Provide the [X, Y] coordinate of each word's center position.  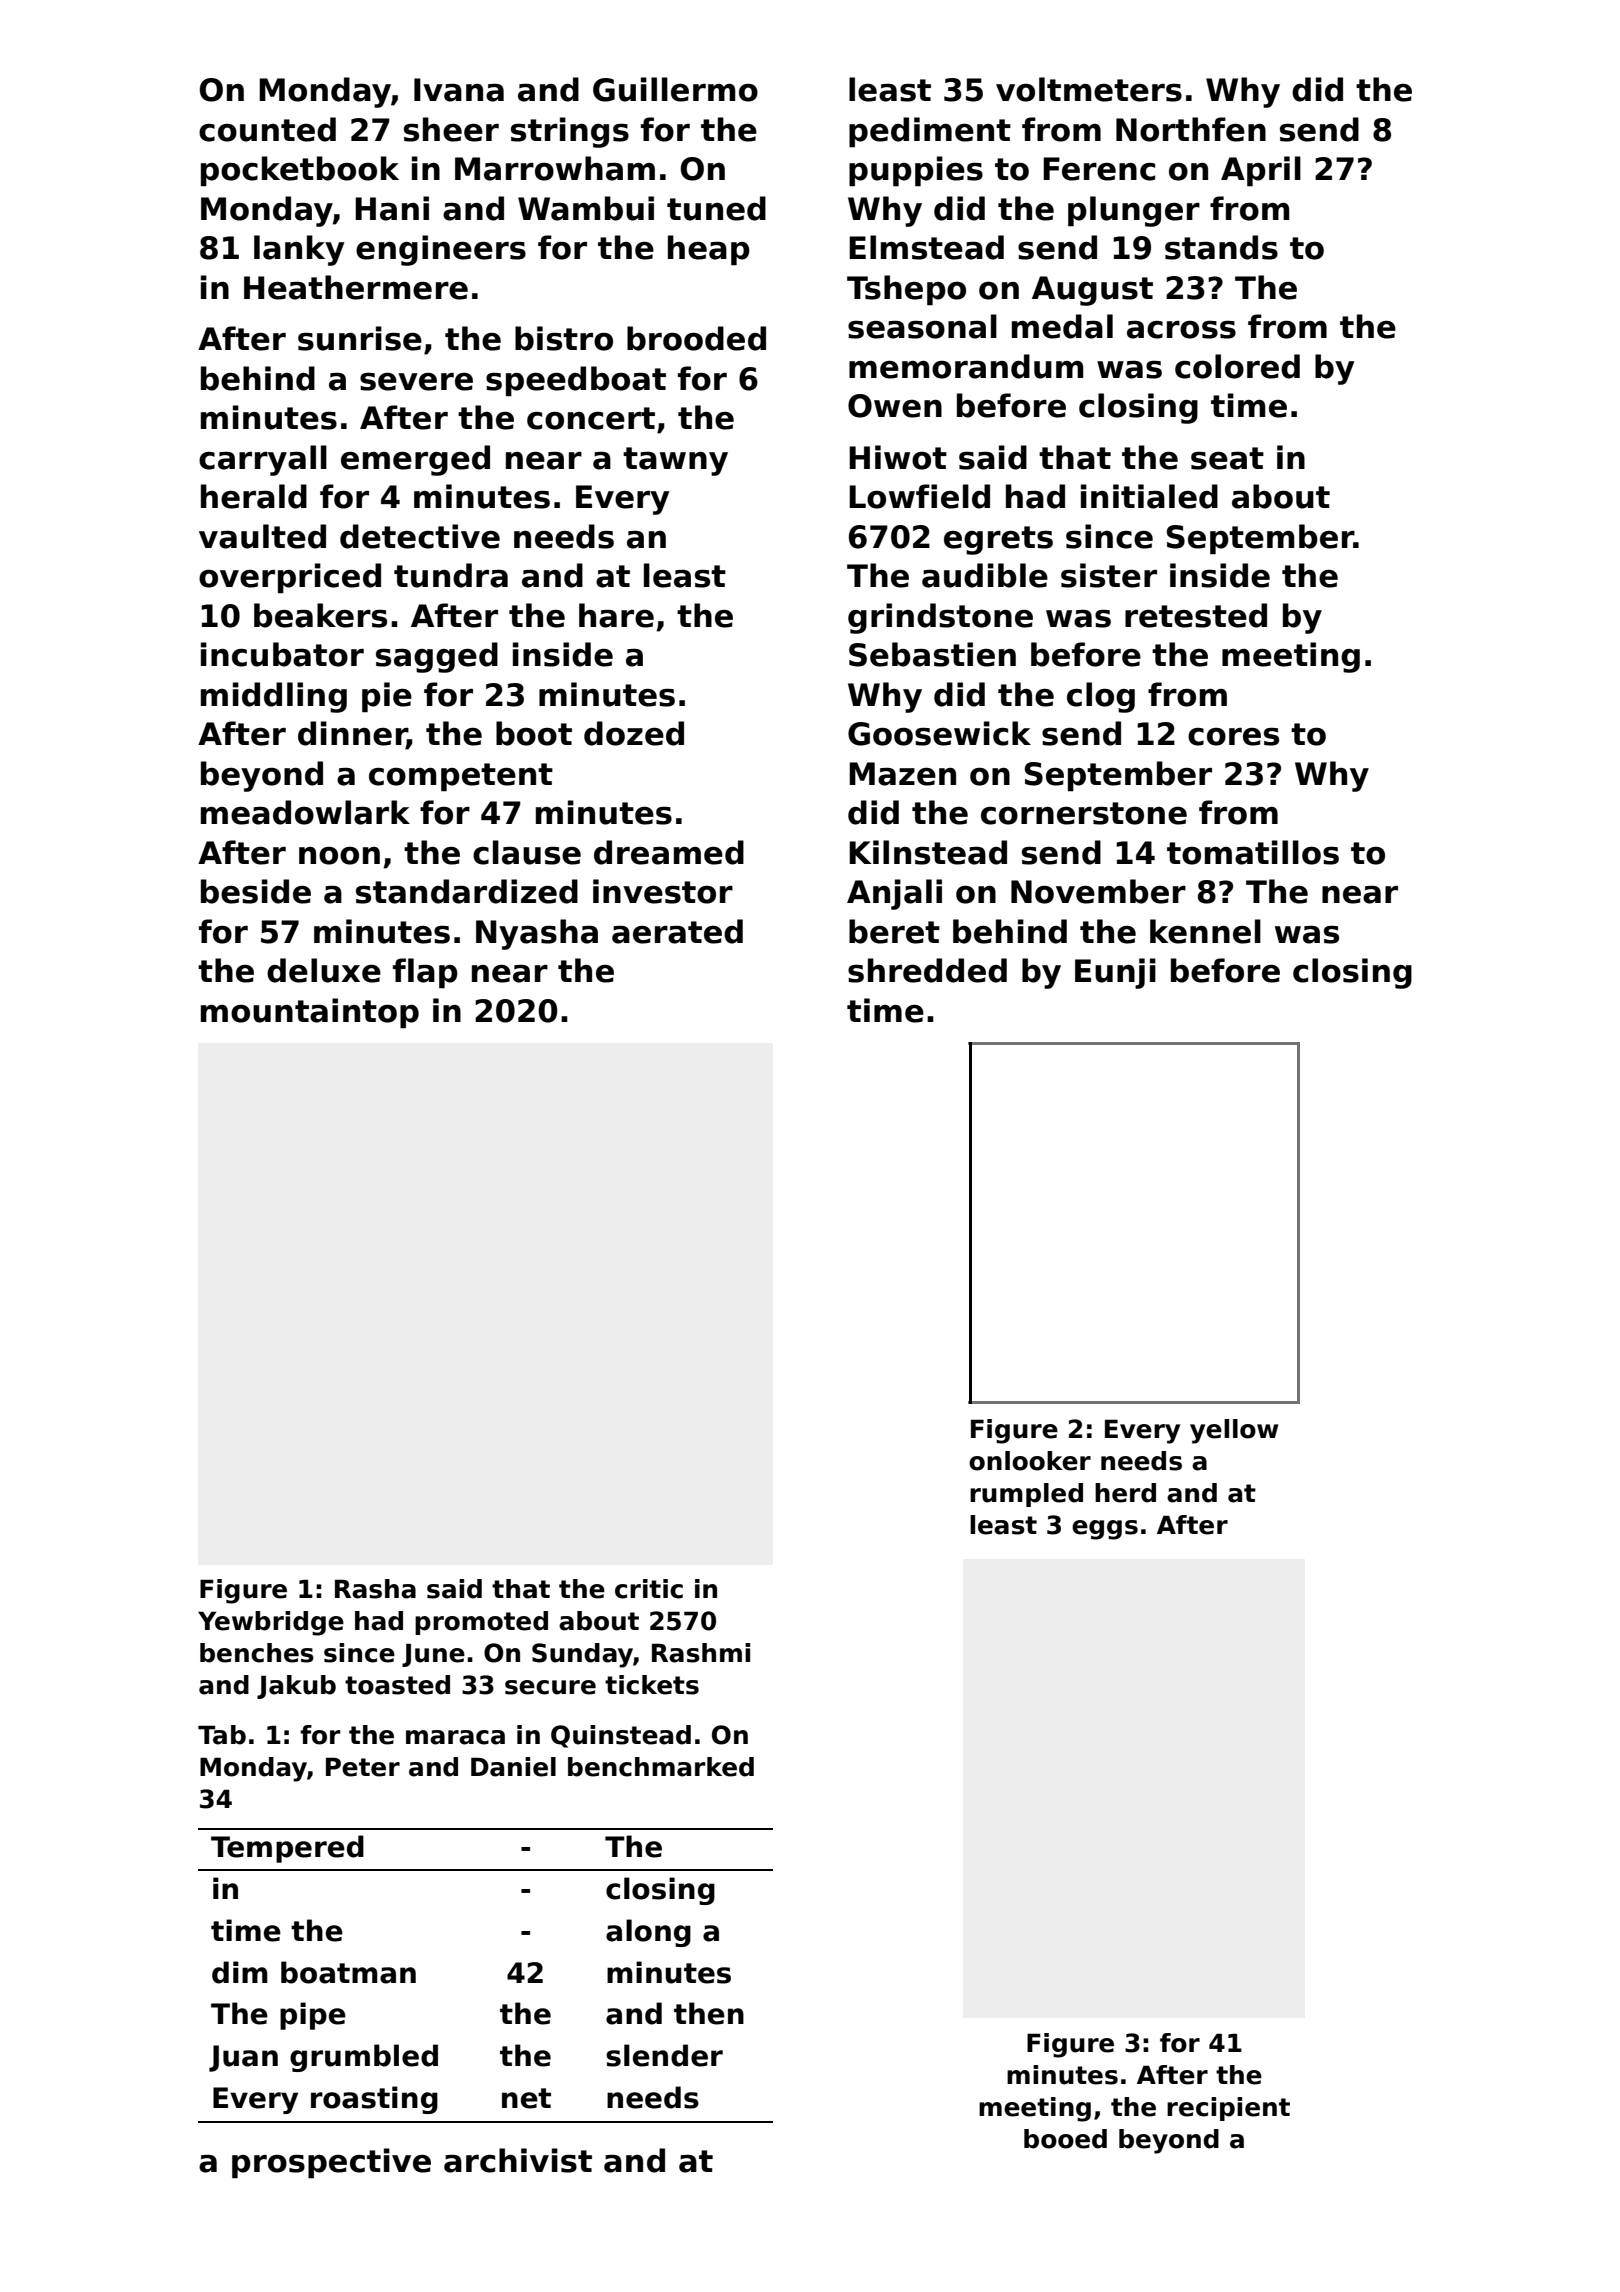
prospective [331, 2163]
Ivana [459, 90]
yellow [1234, 1431]
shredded [927, 970]
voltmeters [1089, 89]
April [1261, 171]
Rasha [375, 1589]
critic [649, 1589]
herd [1125, 1493]
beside [256, 891]
